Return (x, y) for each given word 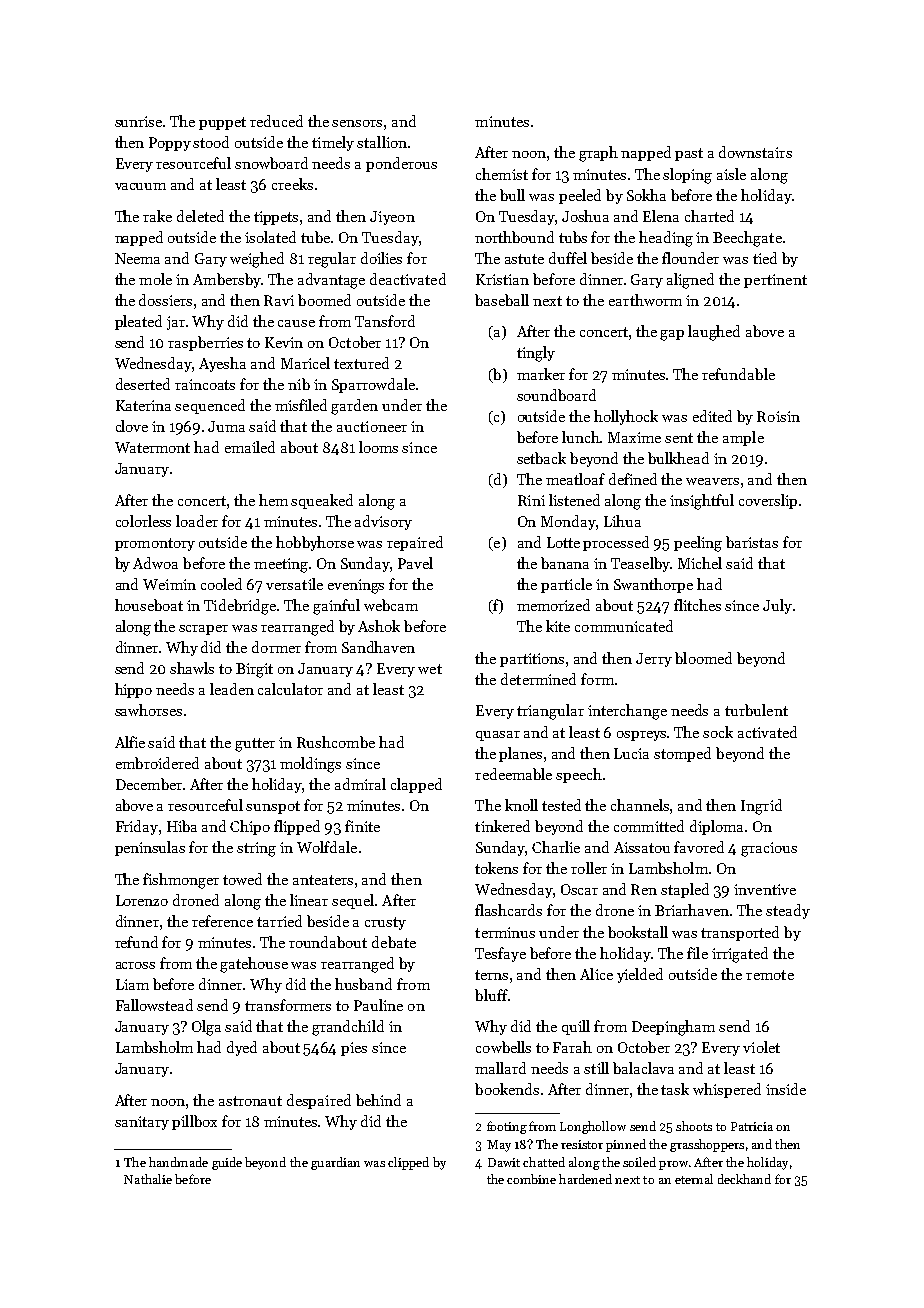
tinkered (502, 826)
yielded (640, 975)
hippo (133, 690)
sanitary (142, 1123)
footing (507, 1127)
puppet (222, 123)
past (689, 154)
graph (598, 154)
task (675, 1089)
